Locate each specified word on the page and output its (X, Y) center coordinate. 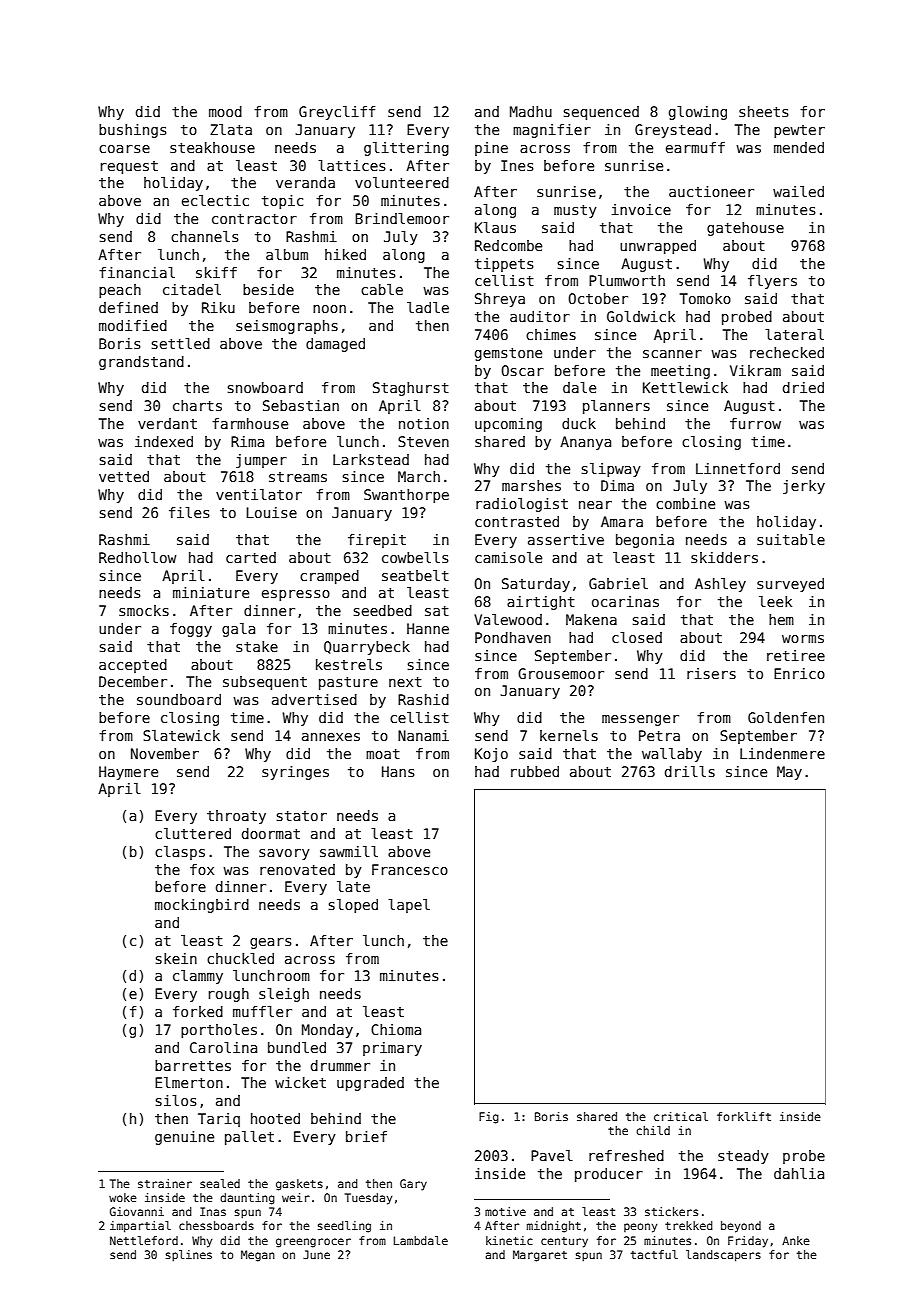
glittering (406, 149)
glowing (698, 113)
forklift (744, 1116)
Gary (413, 1185)
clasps (180, 853)
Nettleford (144, 1240)
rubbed (535, 771)
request (129, 167)
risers (711, 673)
